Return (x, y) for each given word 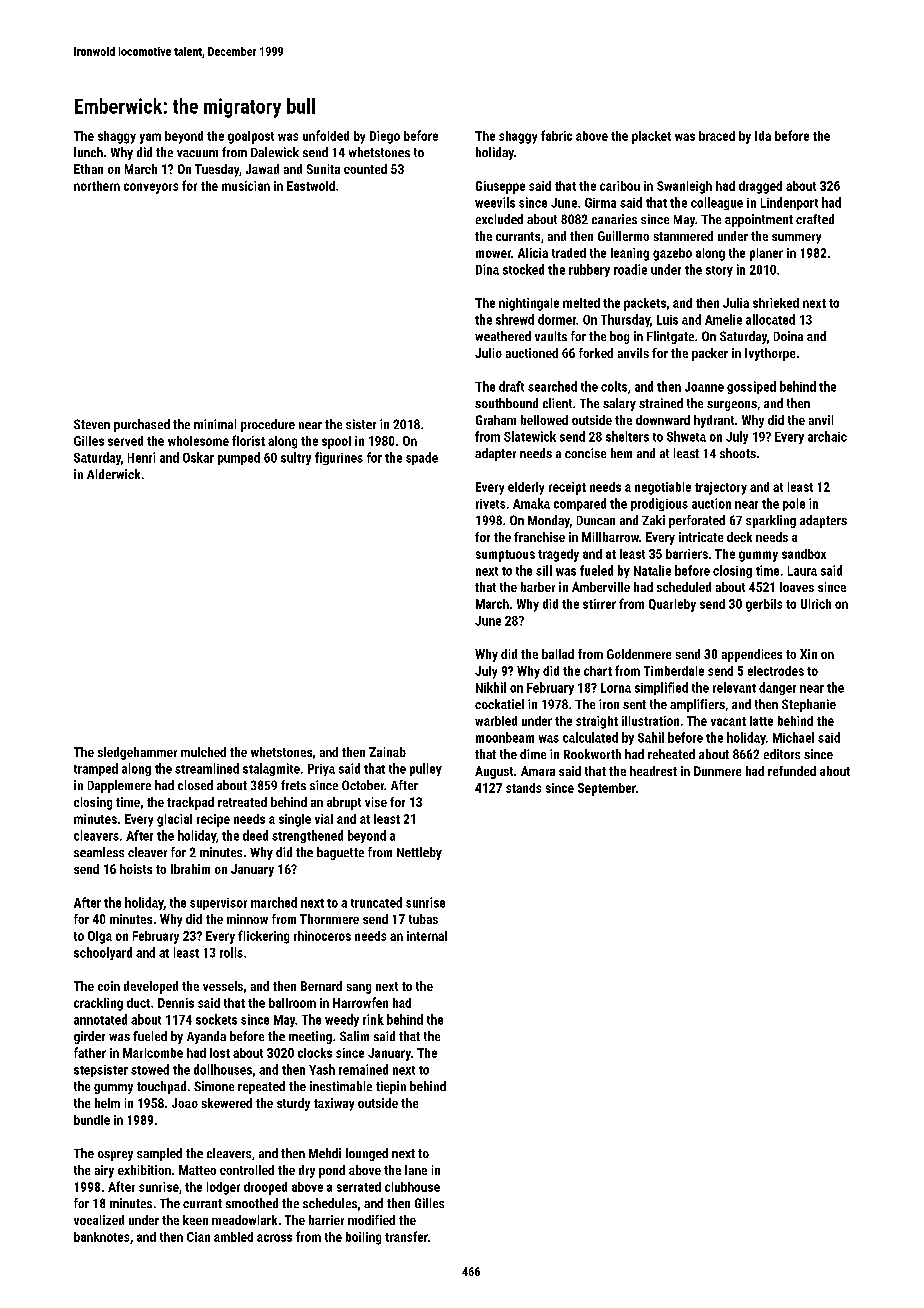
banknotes (101, 1237)
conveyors (151, 188)
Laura (802, 571)
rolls (231, 952)
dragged (760, 187)
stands (523, 788)
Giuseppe (500, 187)
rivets (490, 504)
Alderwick (113, 474)
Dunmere (717, 771)
